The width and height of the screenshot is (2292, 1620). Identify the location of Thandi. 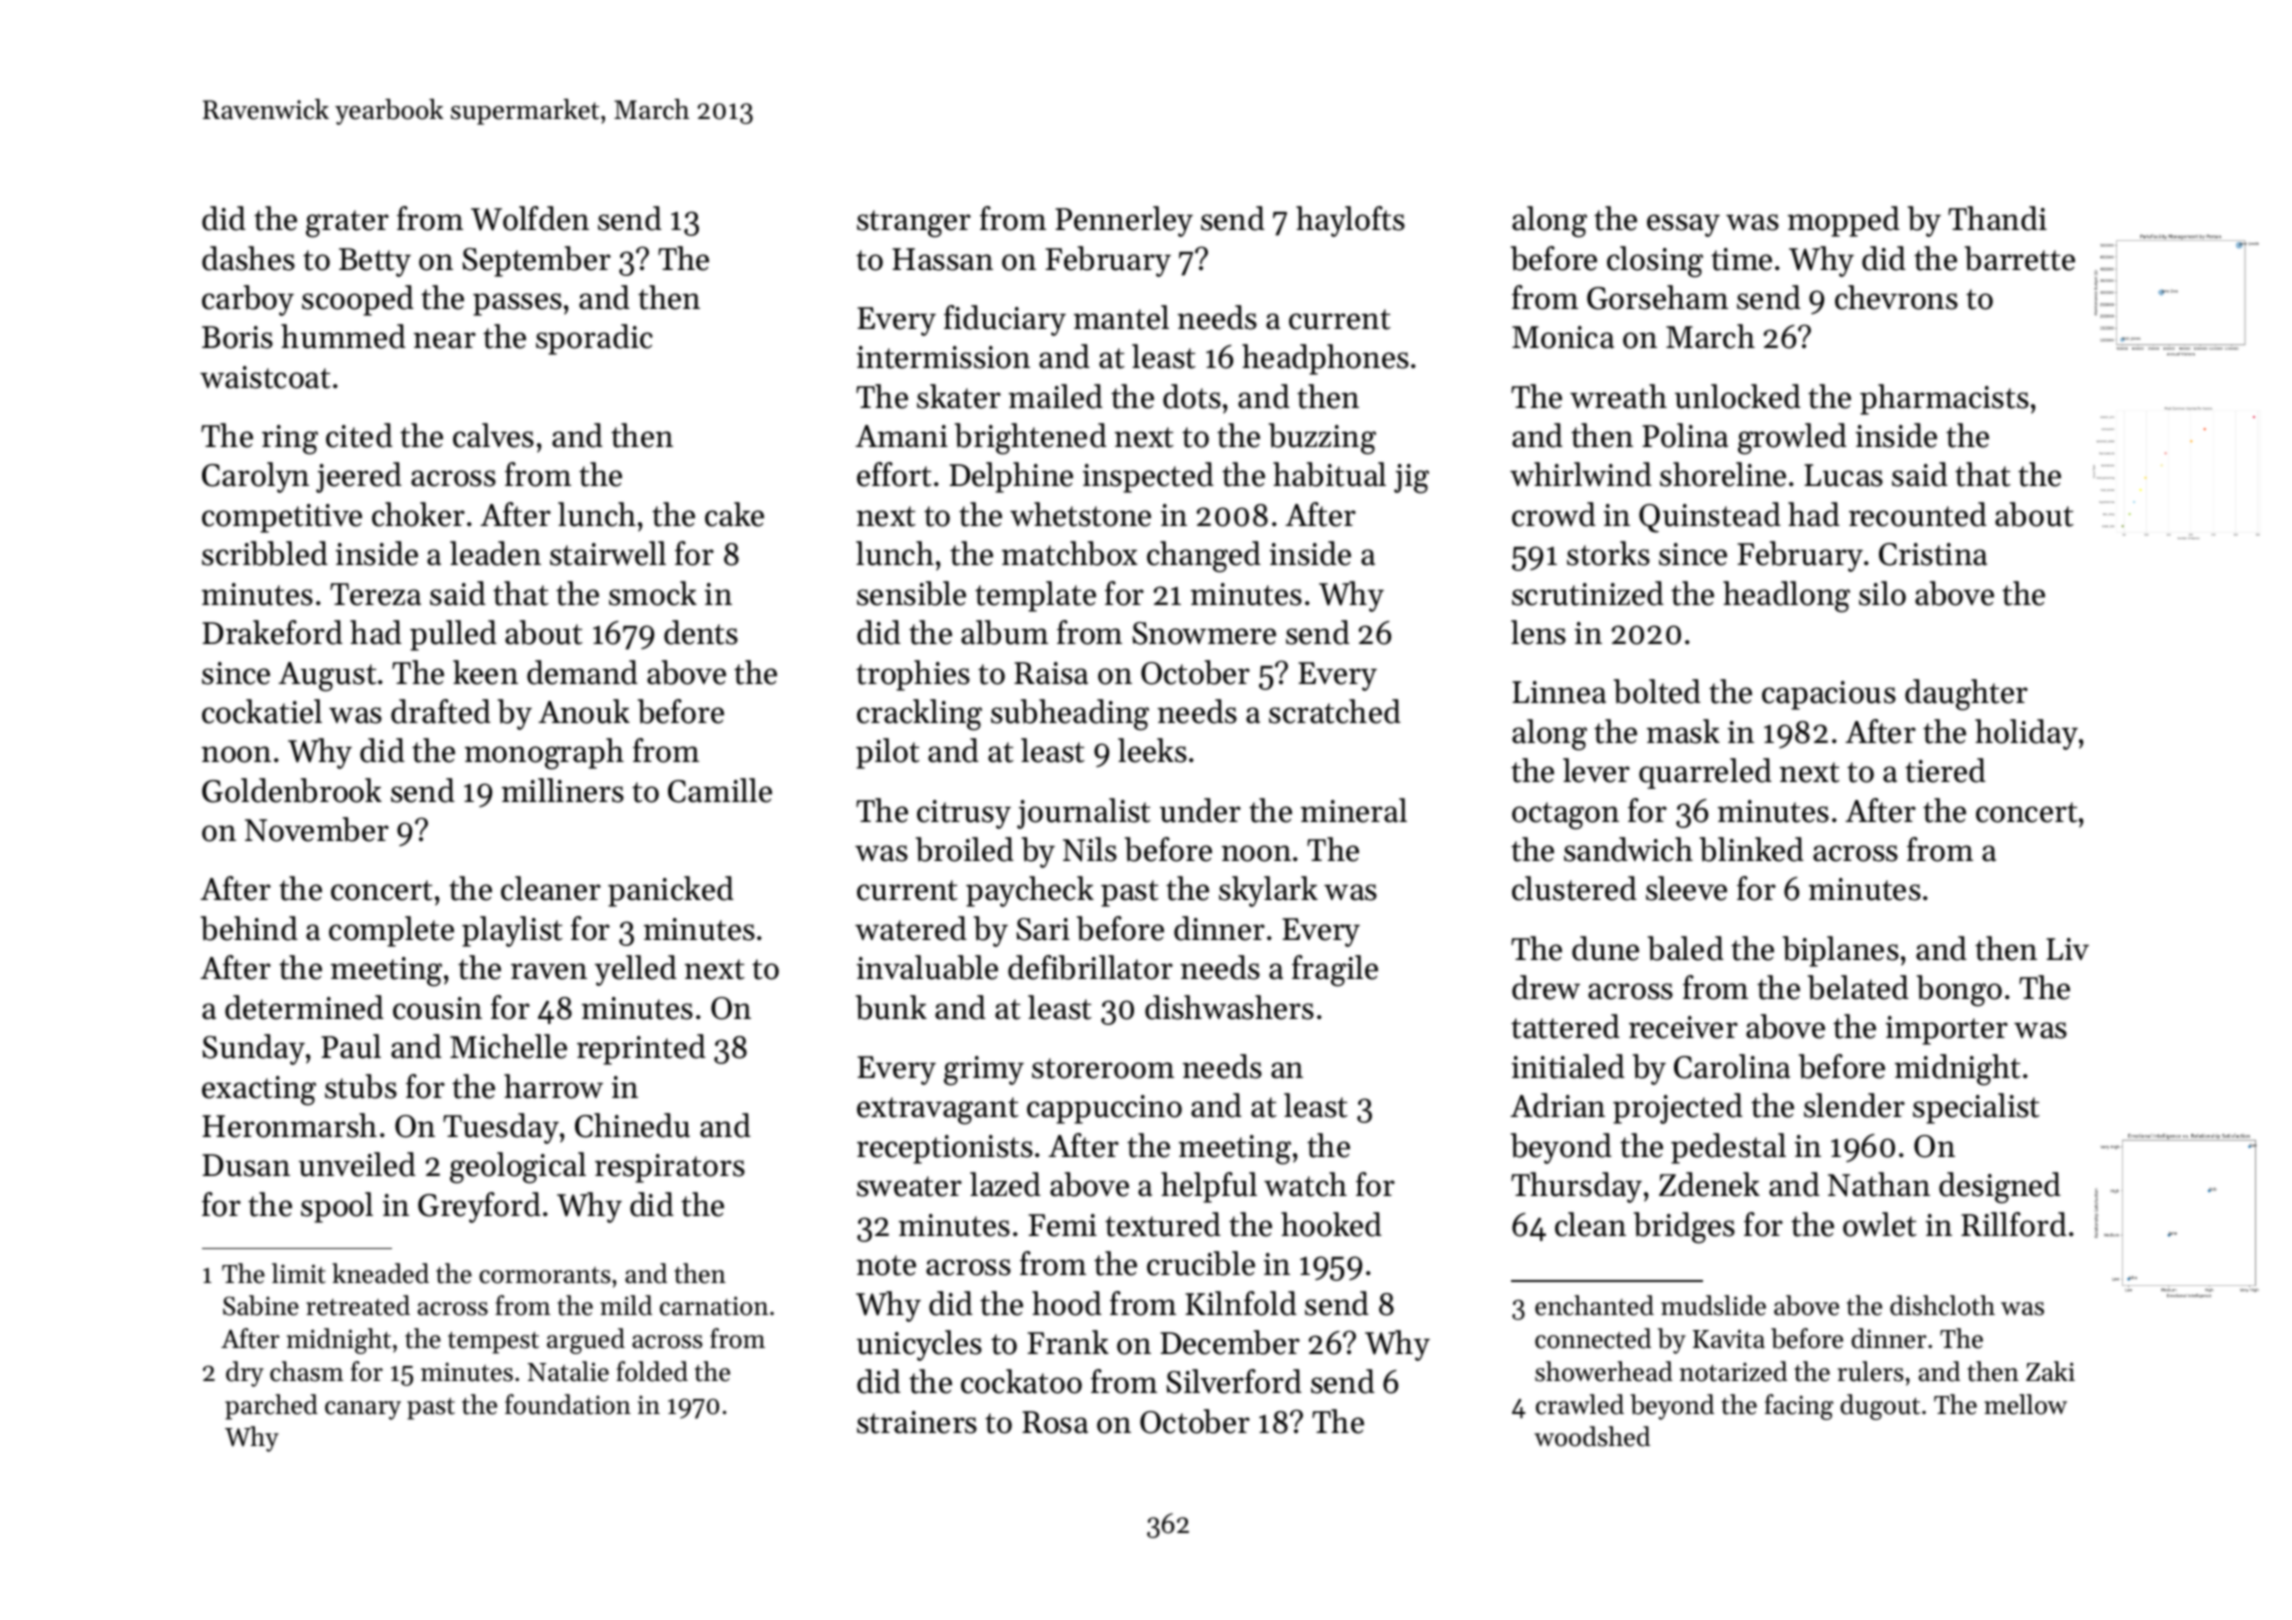
(1997, 218).
